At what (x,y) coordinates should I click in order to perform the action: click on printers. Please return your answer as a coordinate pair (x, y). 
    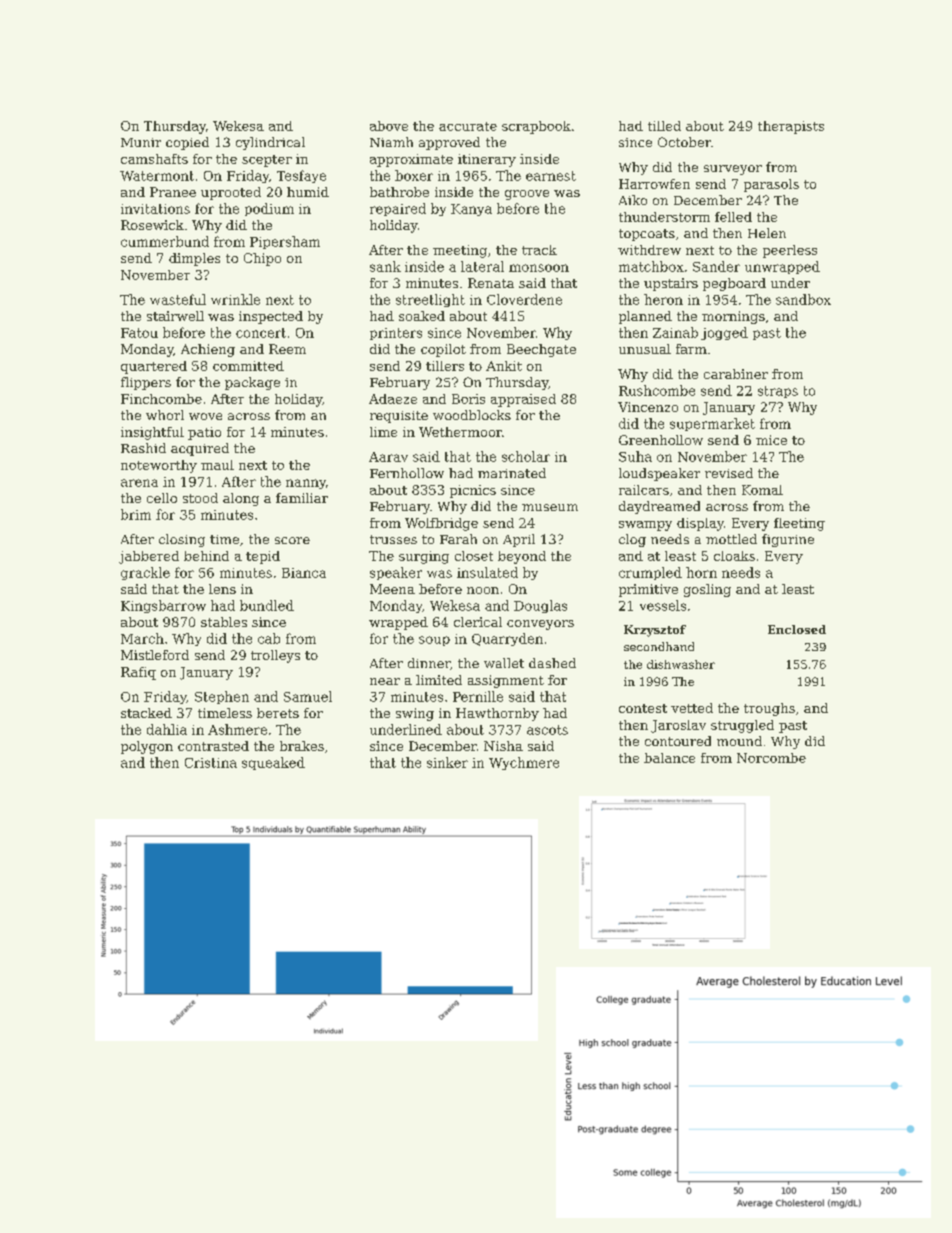
    Looking at the image, I should click on (396, 334).
